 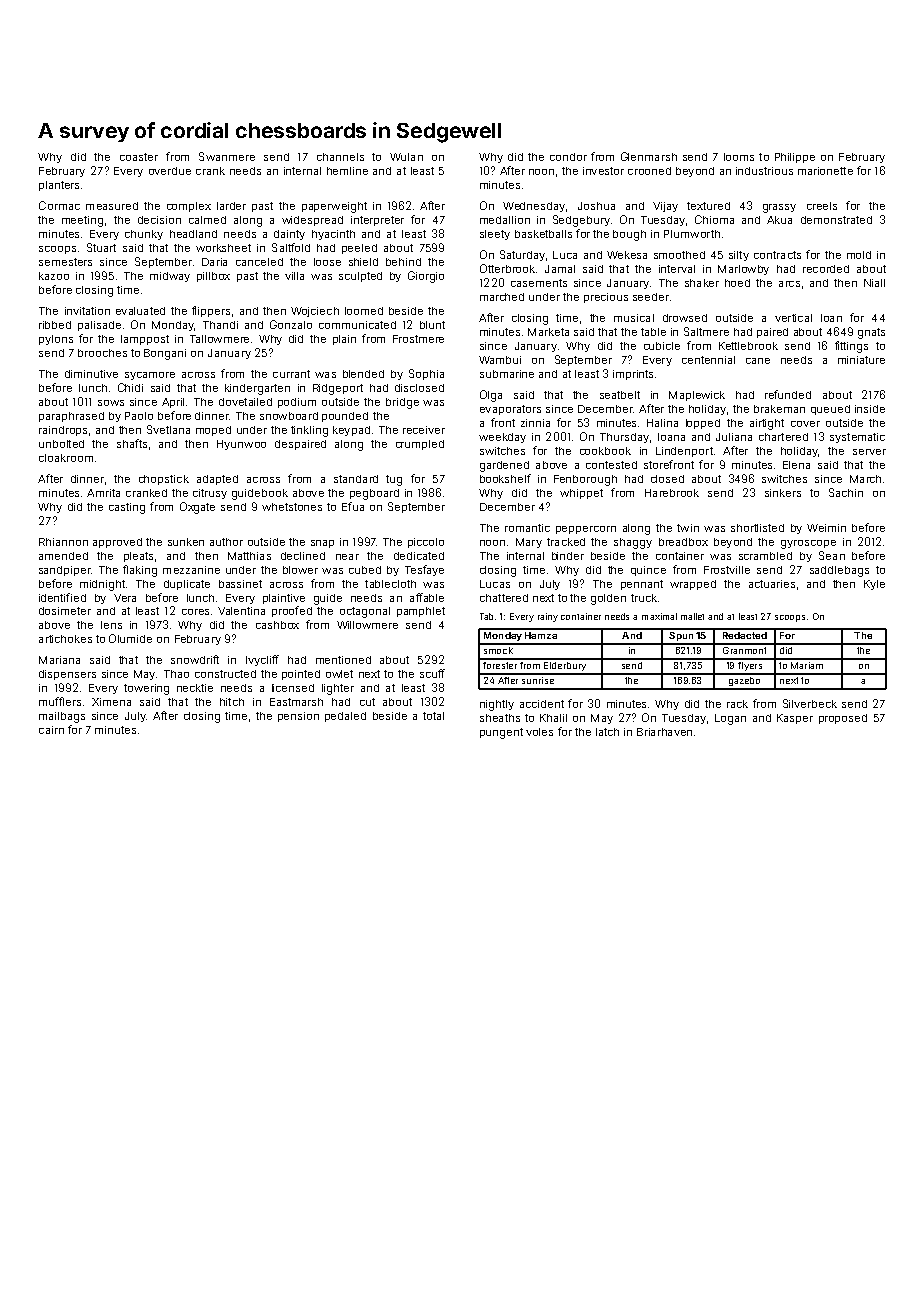 I want to click on submarine, so click(x=507, y=374).
